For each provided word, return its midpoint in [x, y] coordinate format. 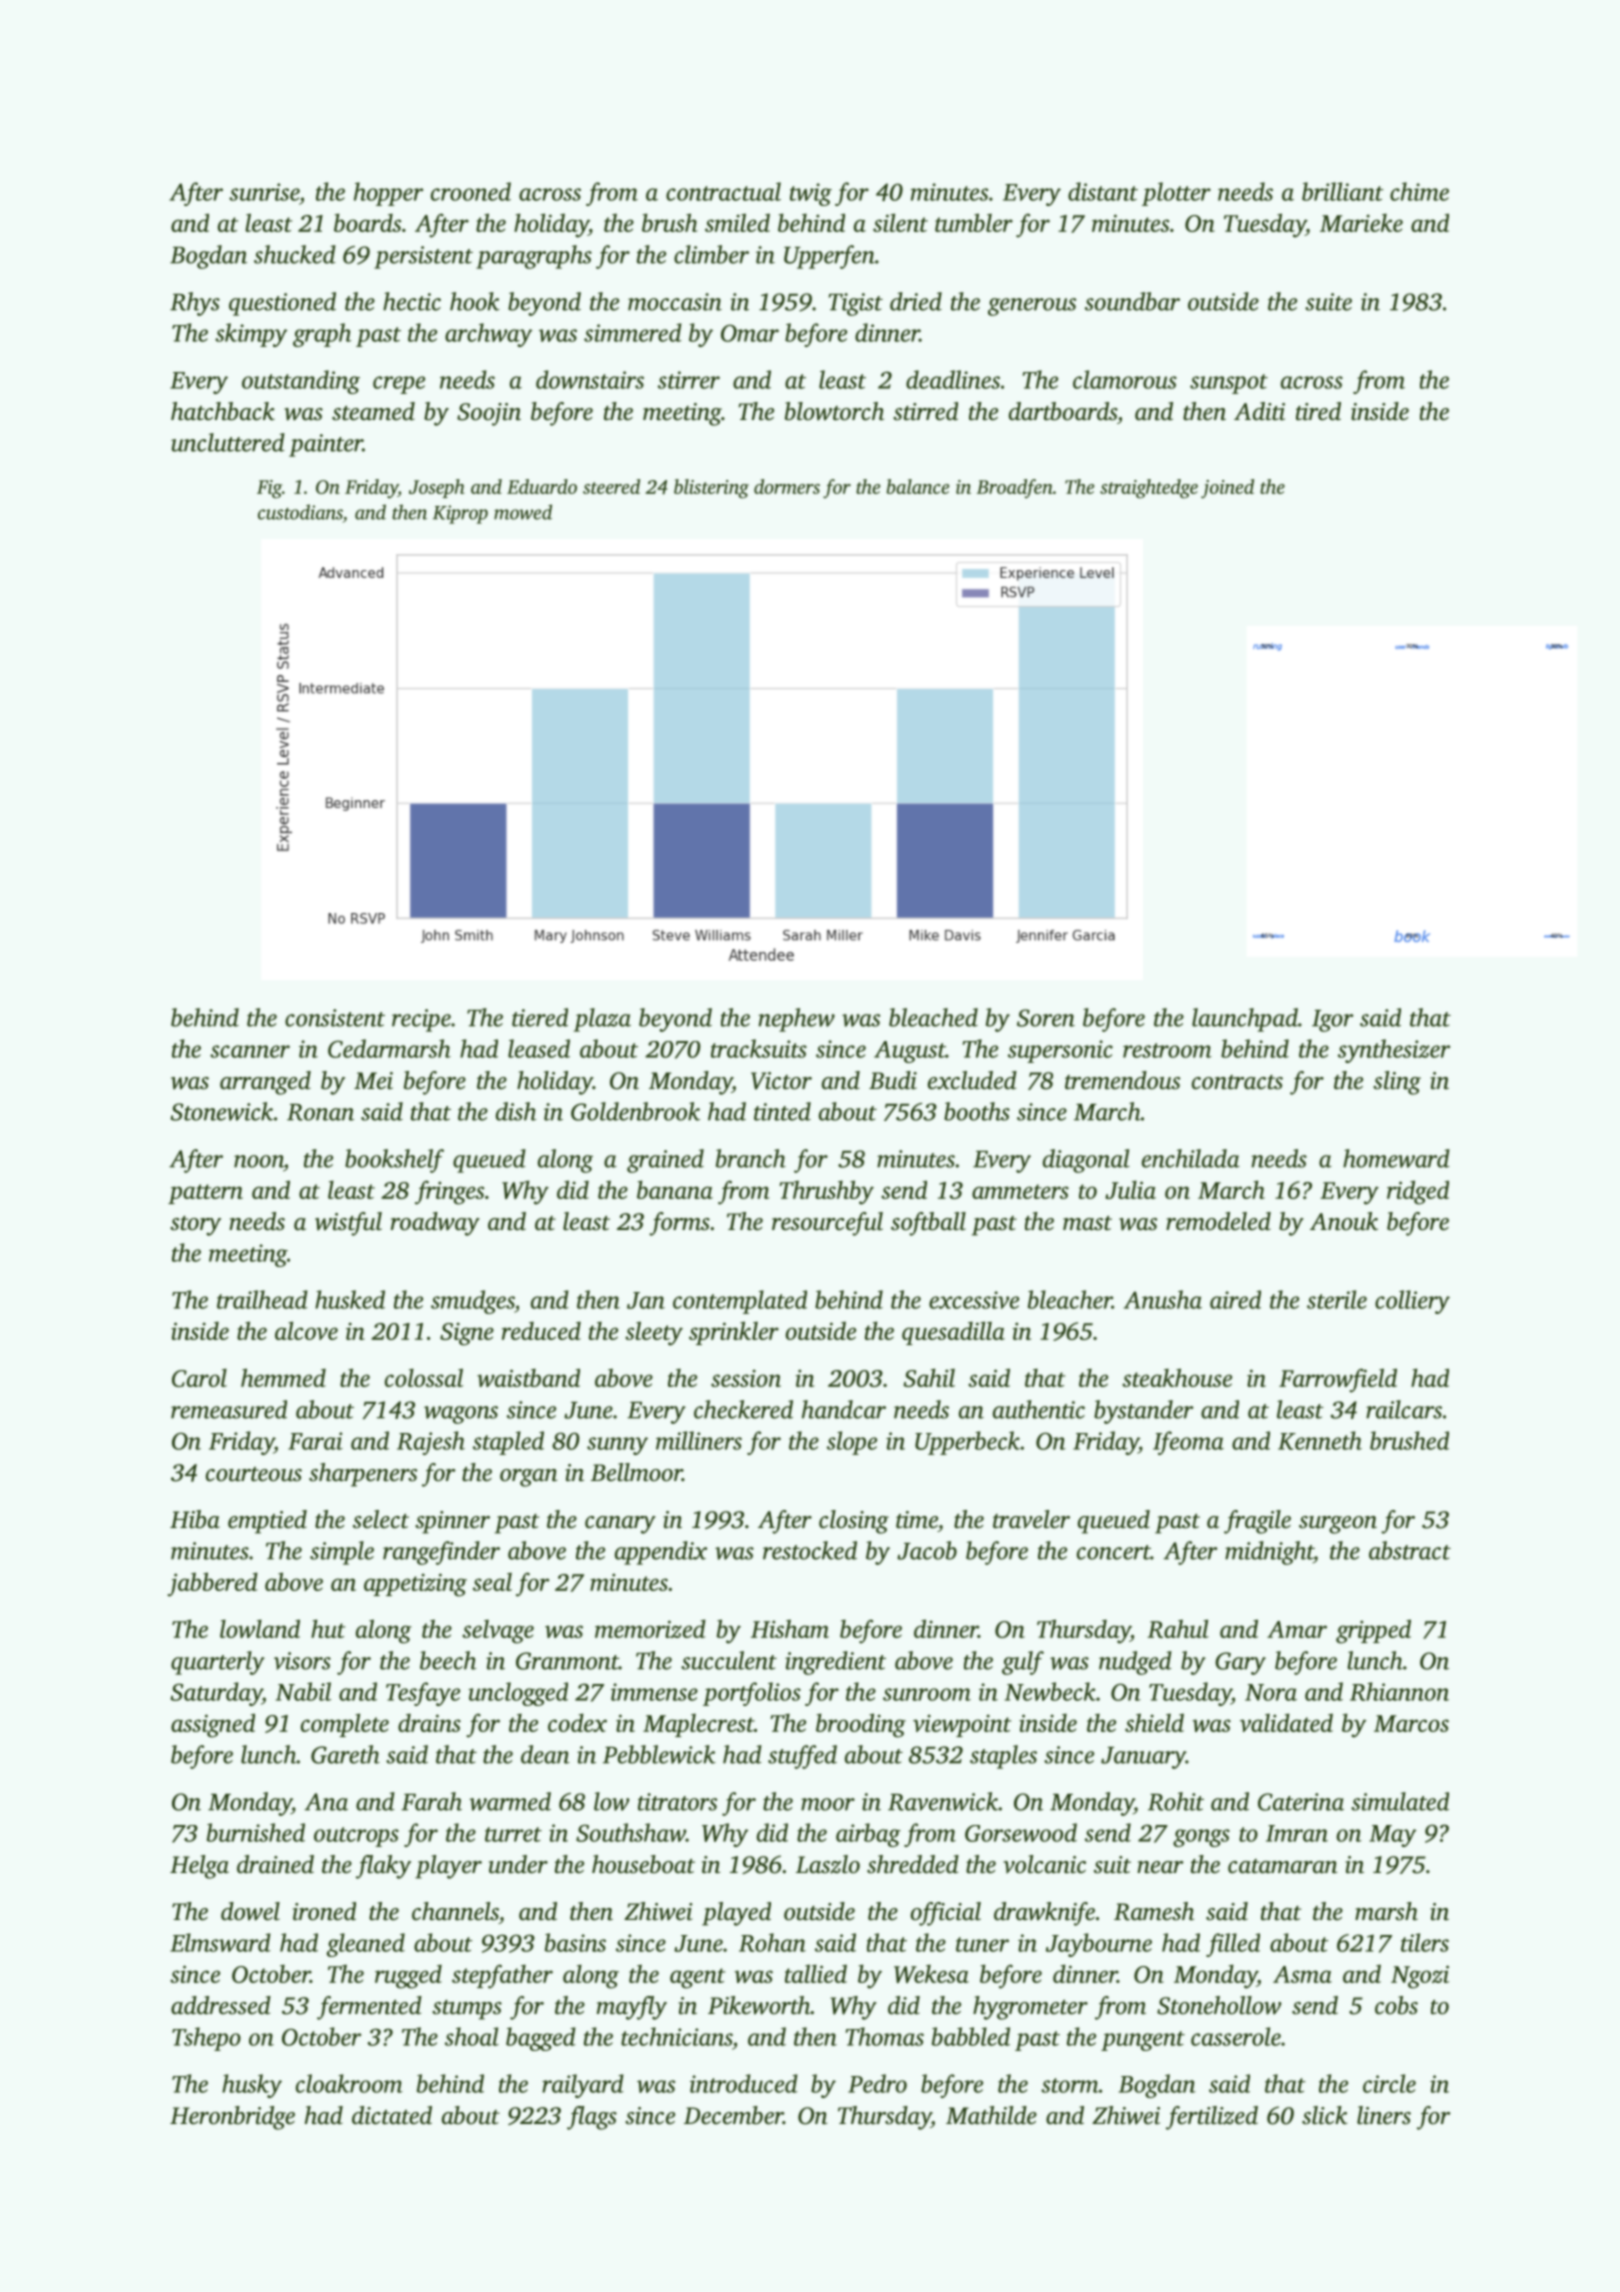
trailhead [262, 1299]
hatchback [223, 411]
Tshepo [206, 2039]
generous [1032, 307]
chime [1419, 191]
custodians [300, 512]
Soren [1046, 1018]
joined [1227, 489]
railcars [1404, 1409]
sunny [617, 1446]
